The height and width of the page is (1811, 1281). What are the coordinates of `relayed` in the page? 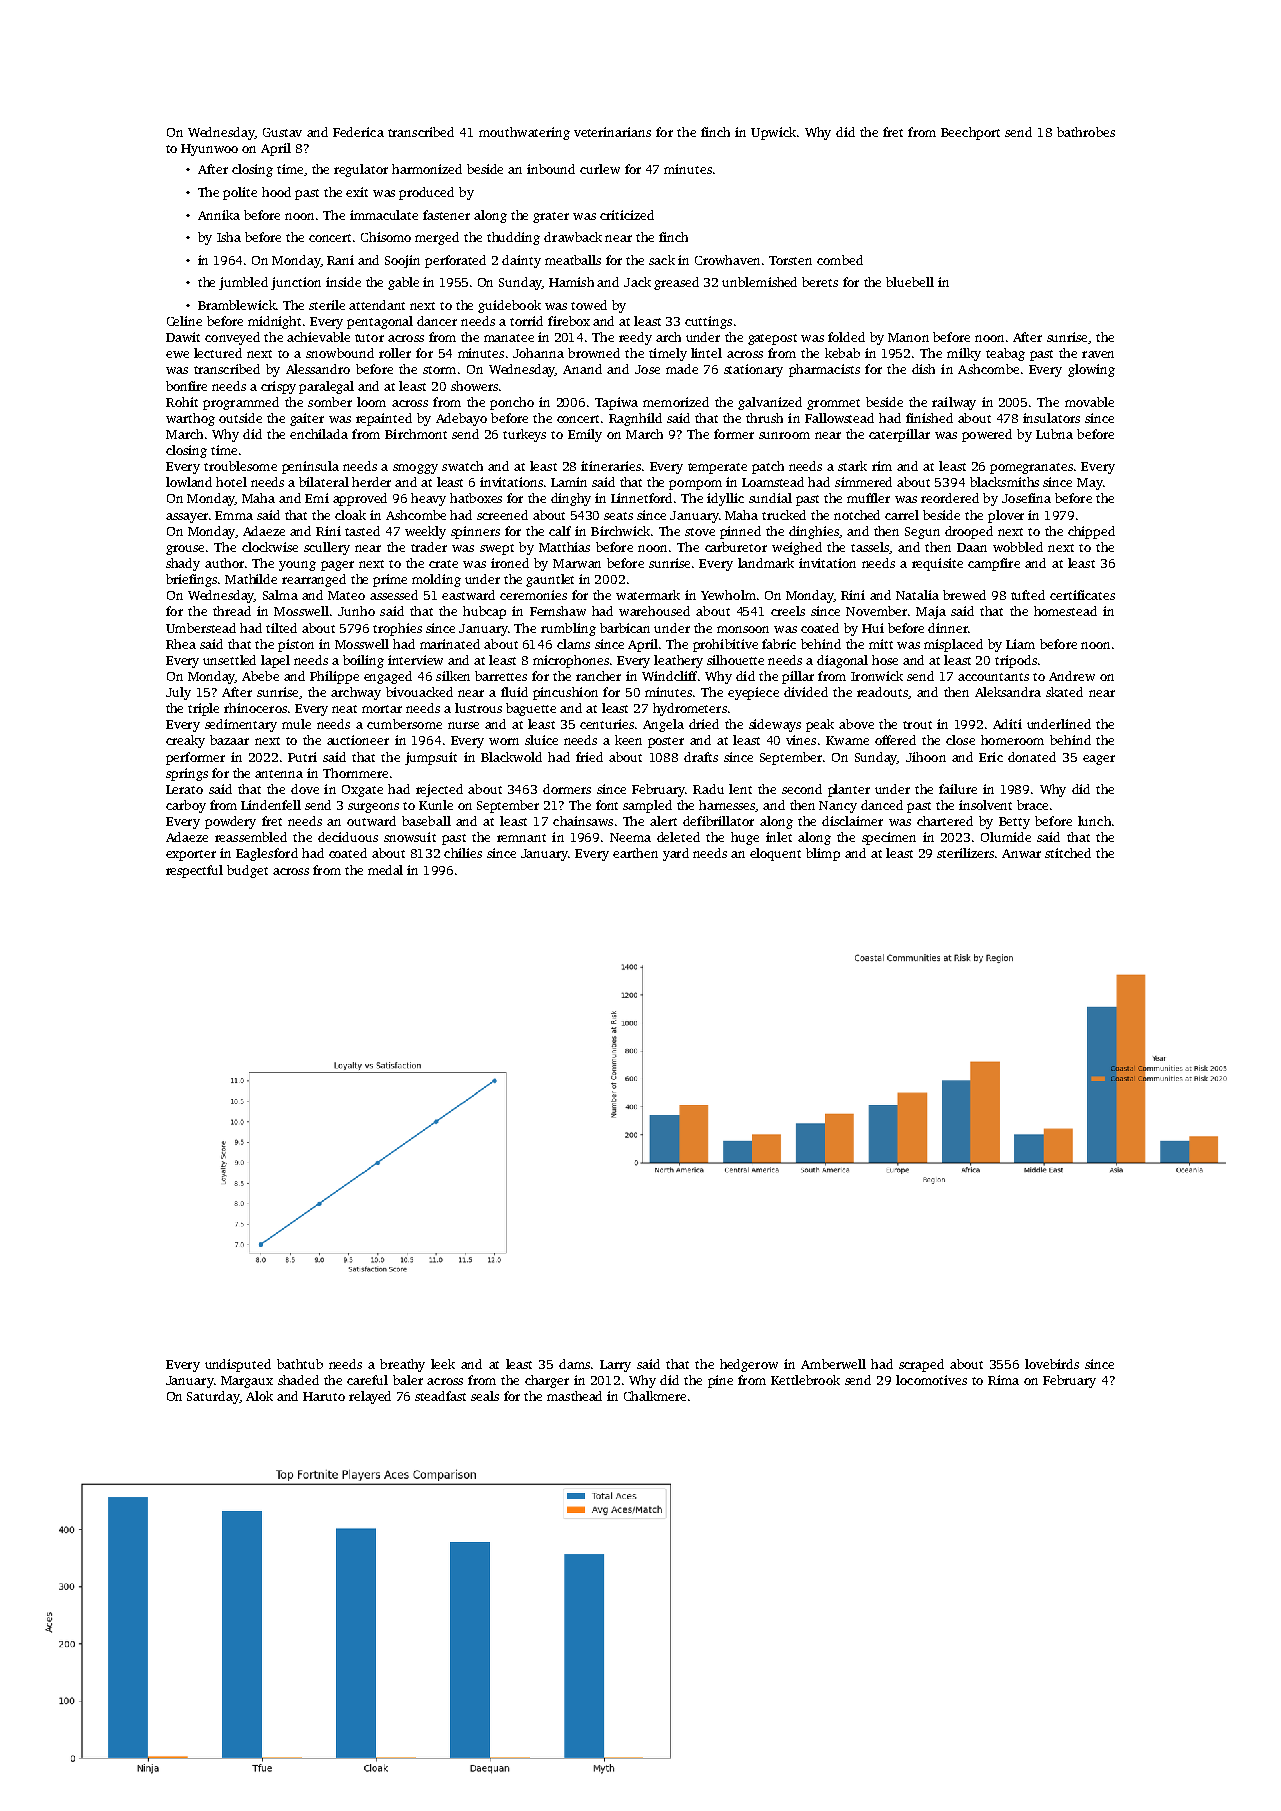 It's located at (370, 1397).
